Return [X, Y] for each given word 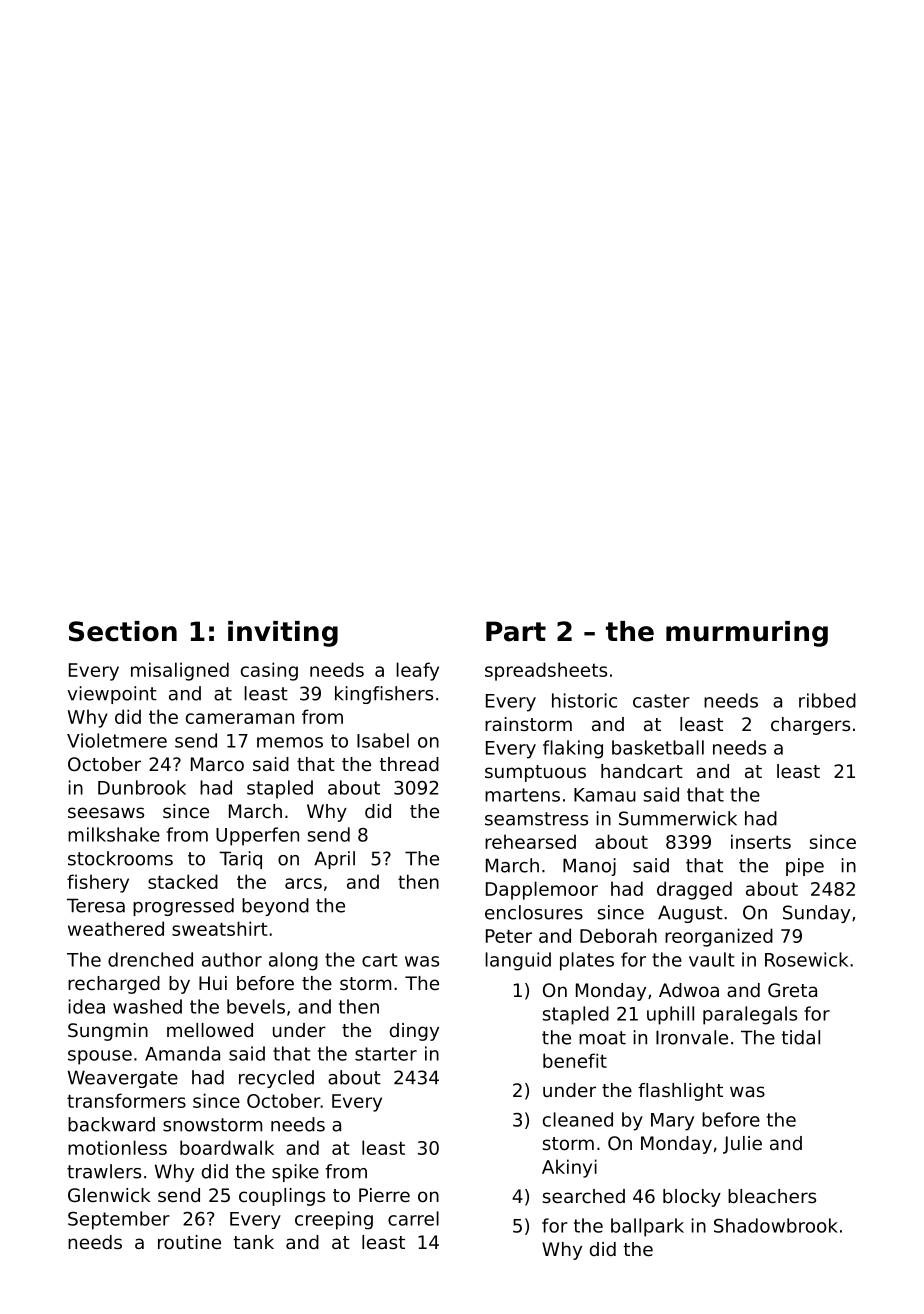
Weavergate [123, 1079]
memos [290, 742]
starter [386, 1054]
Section [123, 631]
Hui [213, 983]
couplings [282, 1197]
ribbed [827, 700]
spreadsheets [546, 671]
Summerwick [678, 818]
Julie [742, 1145]
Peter [509, 936]
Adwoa [689, 990]
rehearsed [530, 841]
